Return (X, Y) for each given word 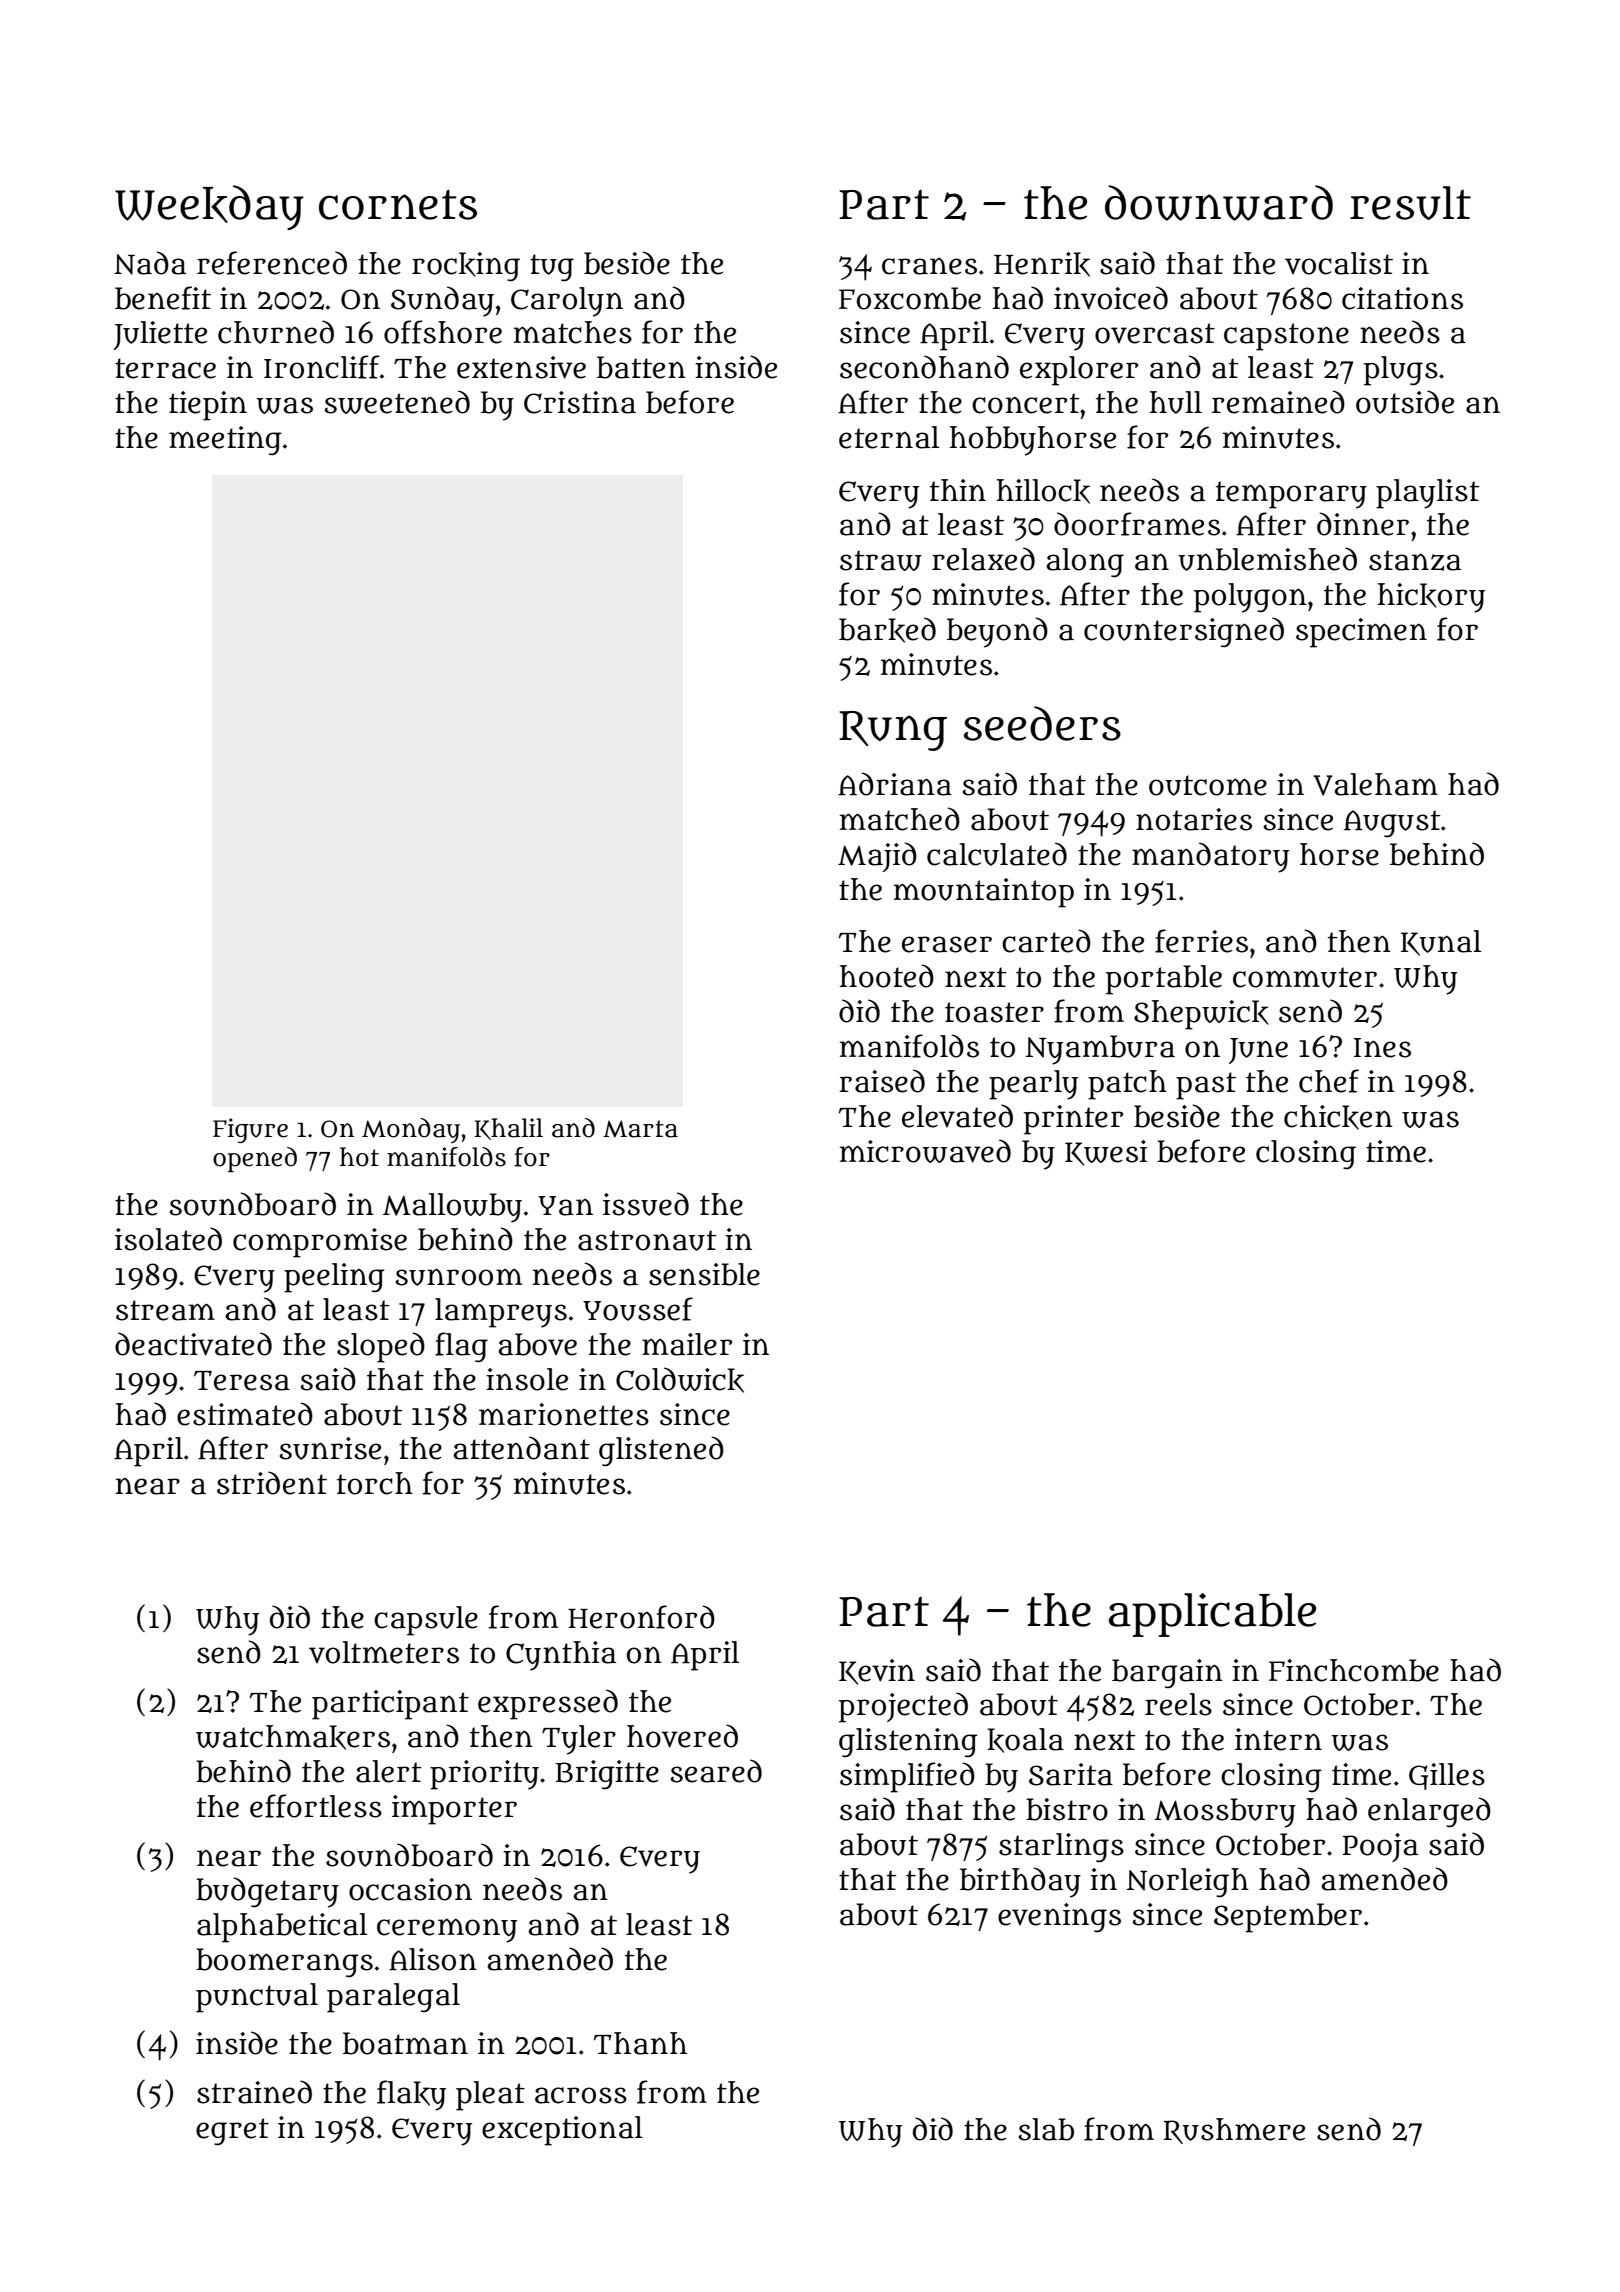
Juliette (160, 335)
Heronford (641, 1617)
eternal (889, 437)
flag (461, 1347)
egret (232, 2132)
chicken (1338, 1117)
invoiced (1111, 298)
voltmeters (384, 1652)
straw (881, 560)
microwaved (925, 1151)
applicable (1212, 1615)
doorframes (1137, 524)
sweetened (397, 402)
